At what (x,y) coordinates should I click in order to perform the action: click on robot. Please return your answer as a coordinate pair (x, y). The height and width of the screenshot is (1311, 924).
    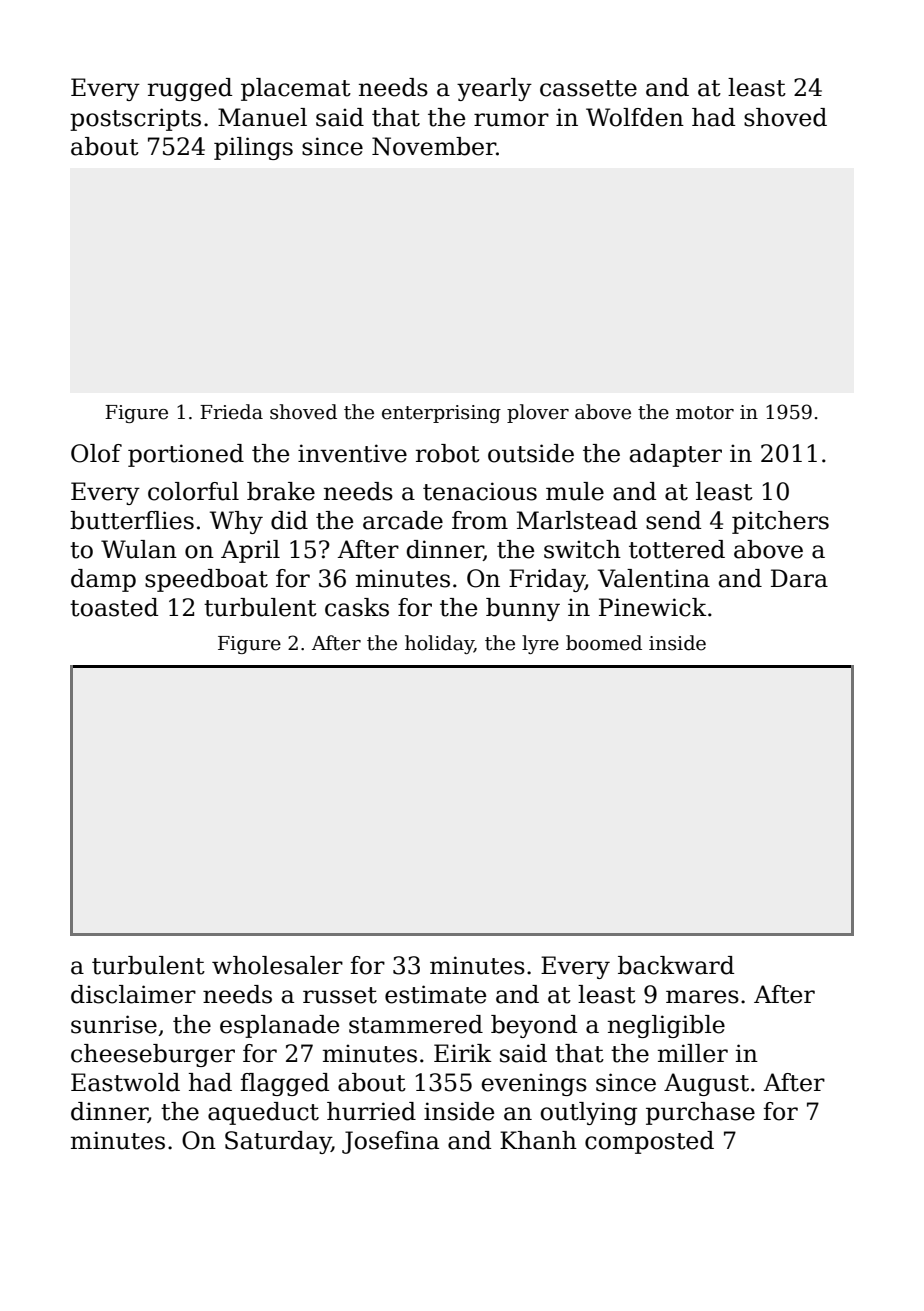
    Looking at the image, I should click on (448, 453).
